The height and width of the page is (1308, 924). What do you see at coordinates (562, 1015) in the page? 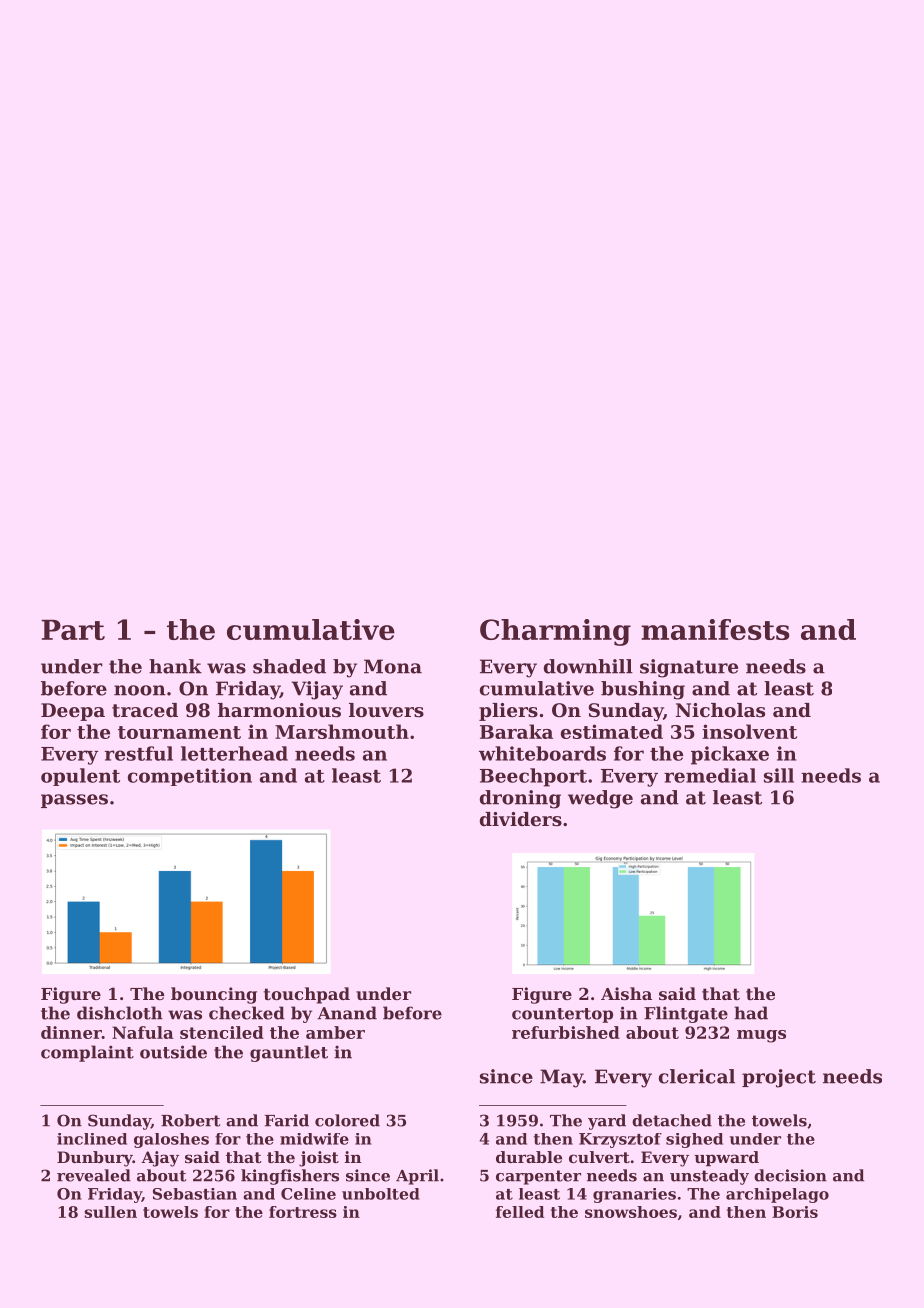
I see `countertop` at bounding box center [562, 1015].
